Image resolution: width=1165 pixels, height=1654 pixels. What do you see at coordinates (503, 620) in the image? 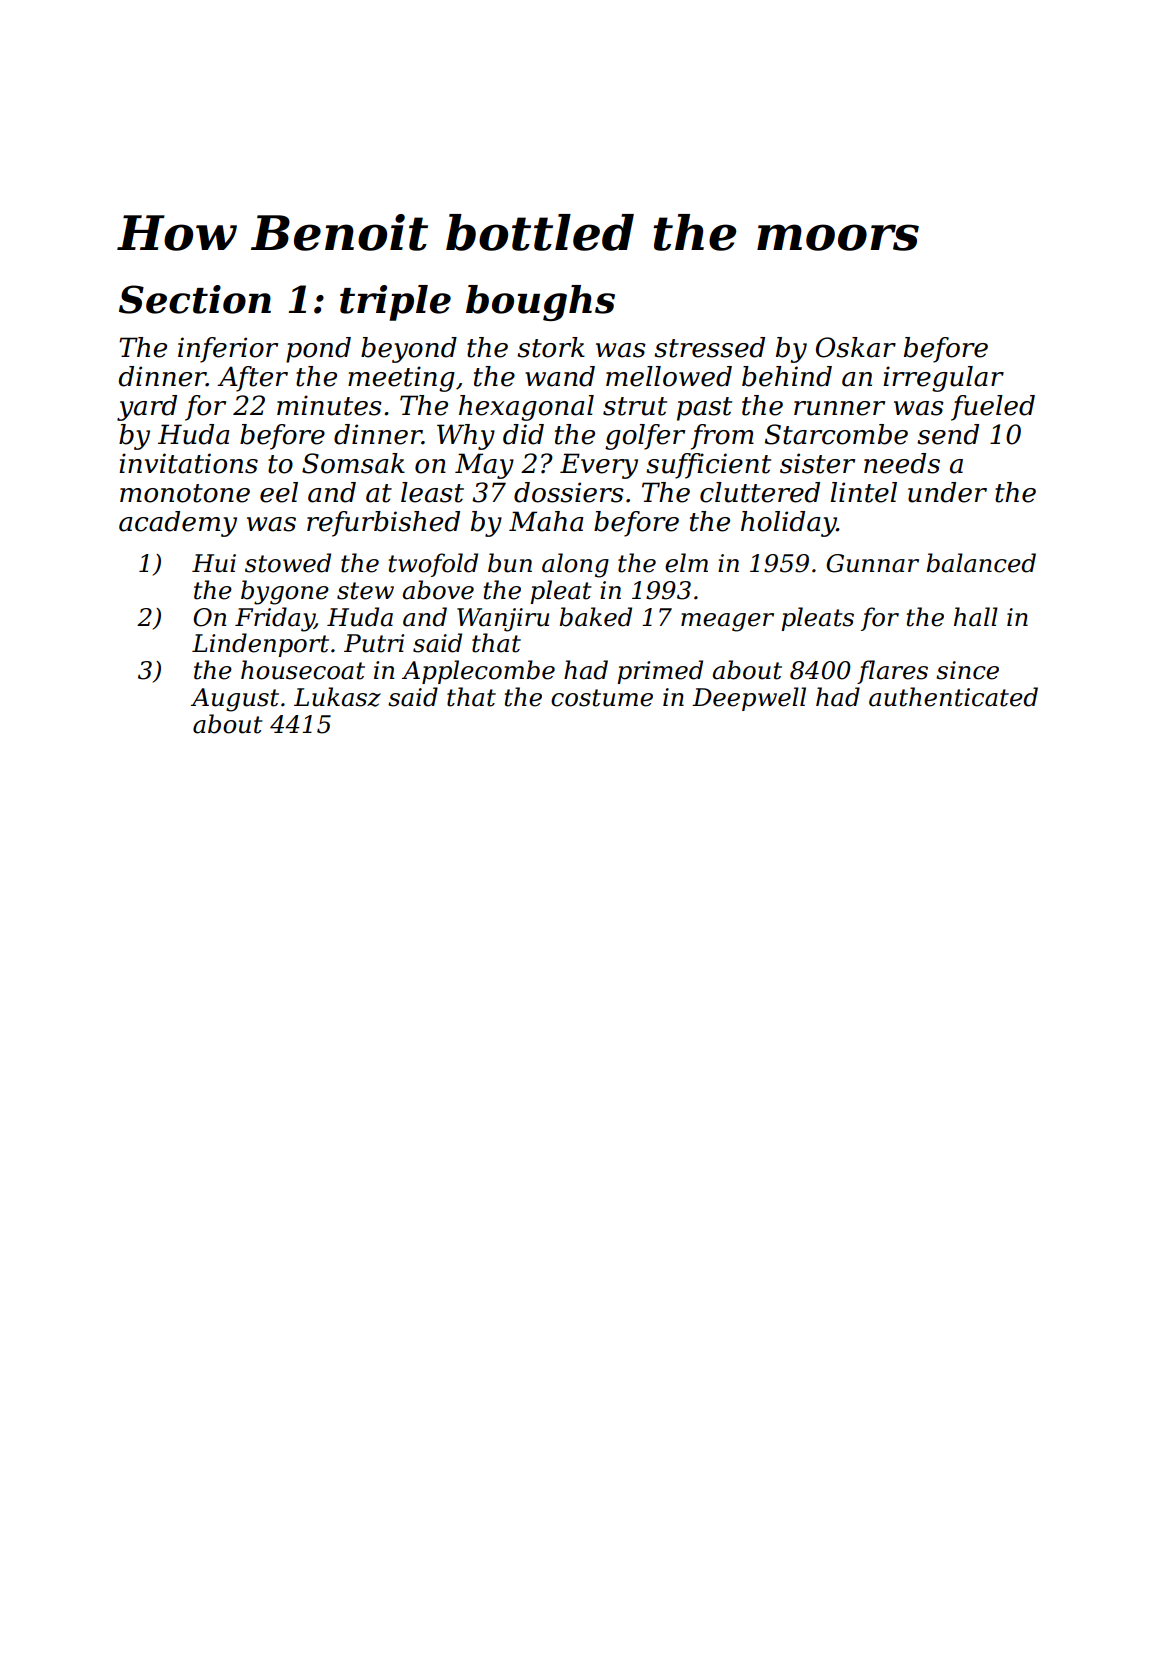
I see `Wanjiru` at bounding box center [503, 620].
